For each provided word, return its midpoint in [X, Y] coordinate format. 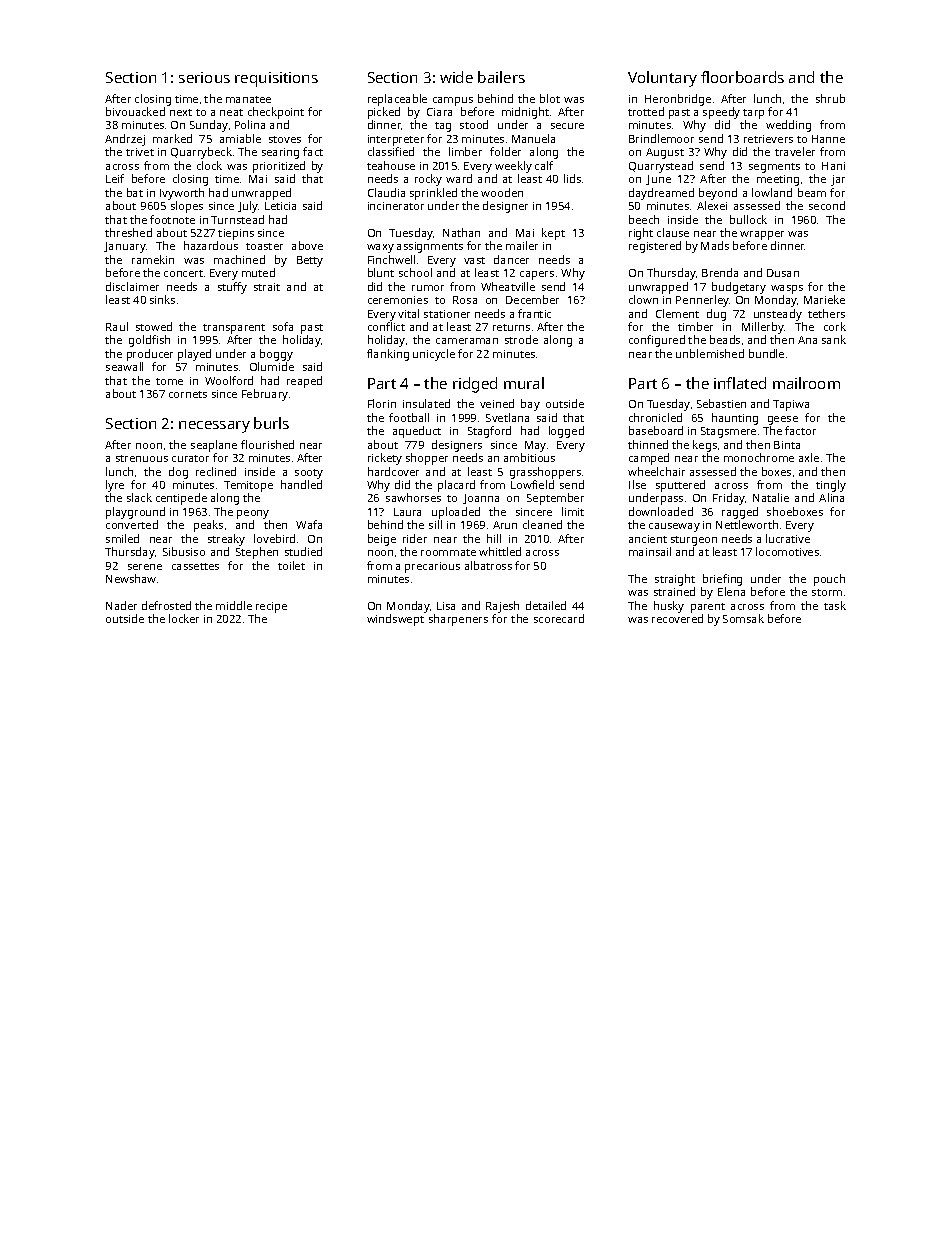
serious [204, 77]
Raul [117, 326]
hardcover [393, 471]
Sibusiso [184, 551]
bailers [501, 77]
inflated [740, 383]
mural [524, 383]
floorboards [742, 77]
